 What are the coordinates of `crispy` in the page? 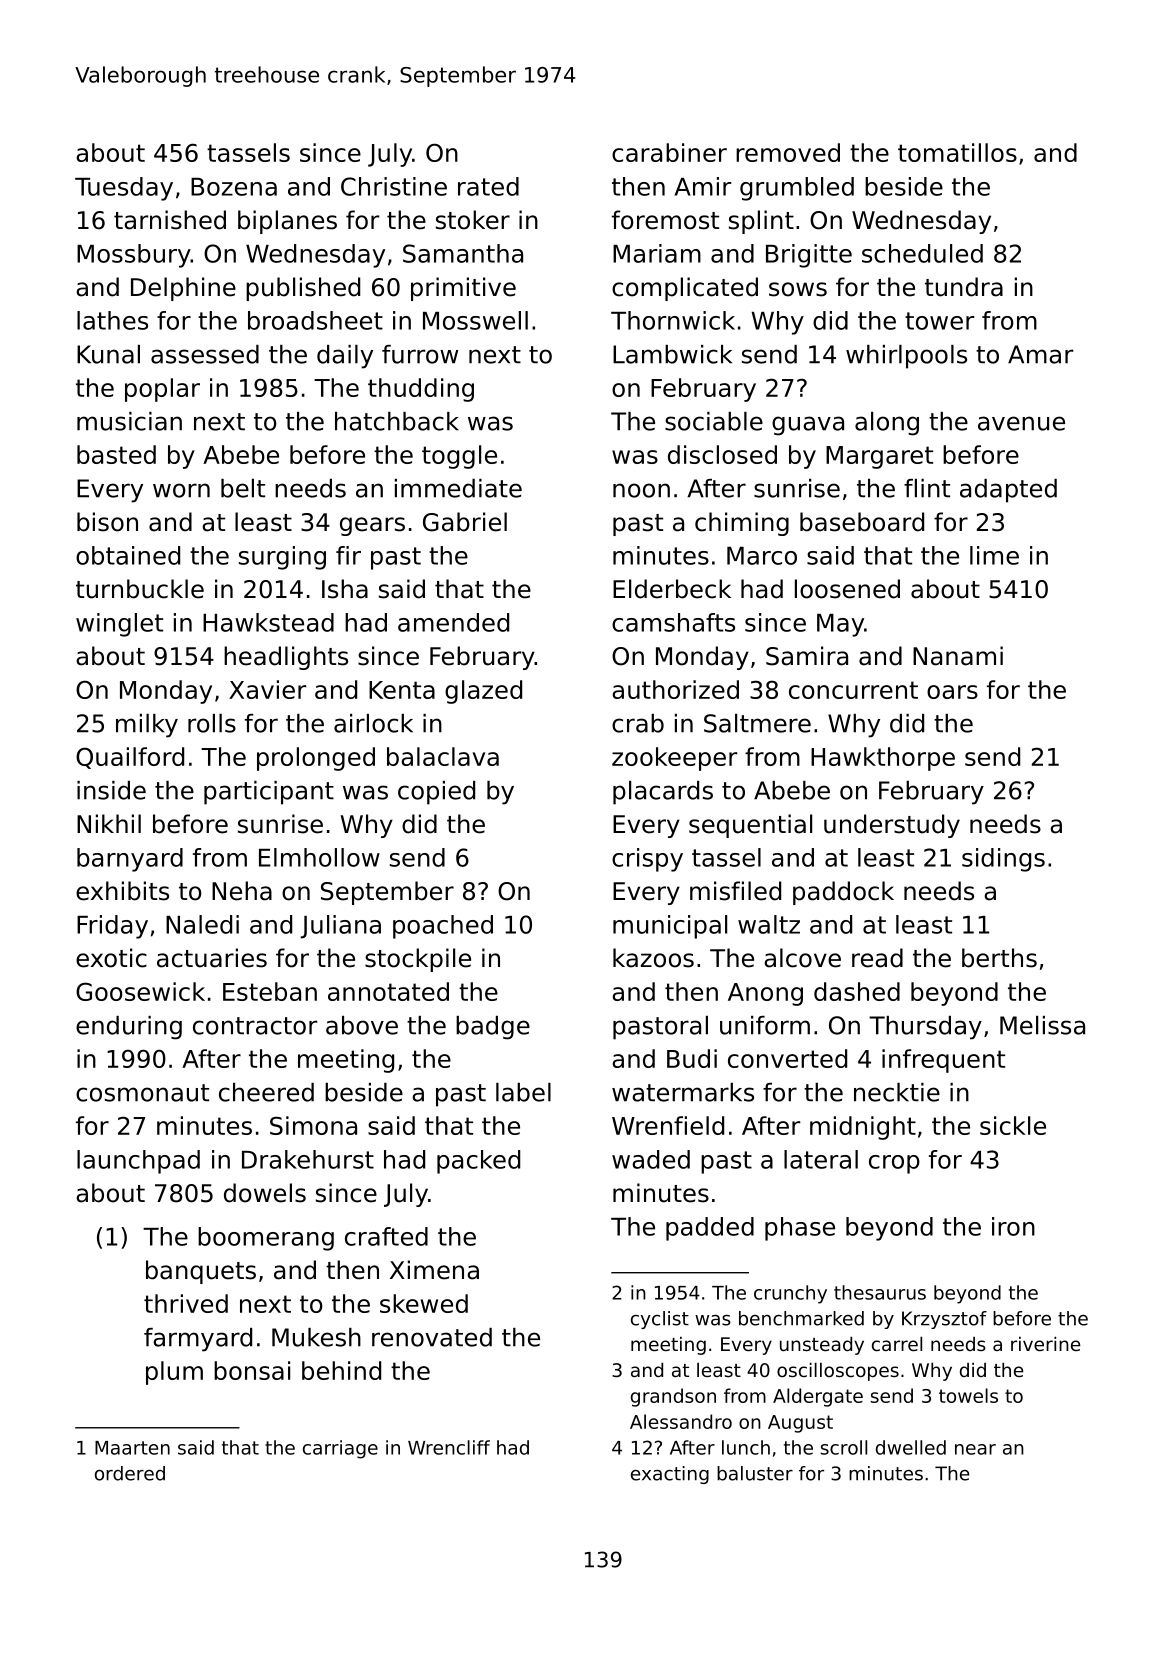 It's located at (647, 860).
